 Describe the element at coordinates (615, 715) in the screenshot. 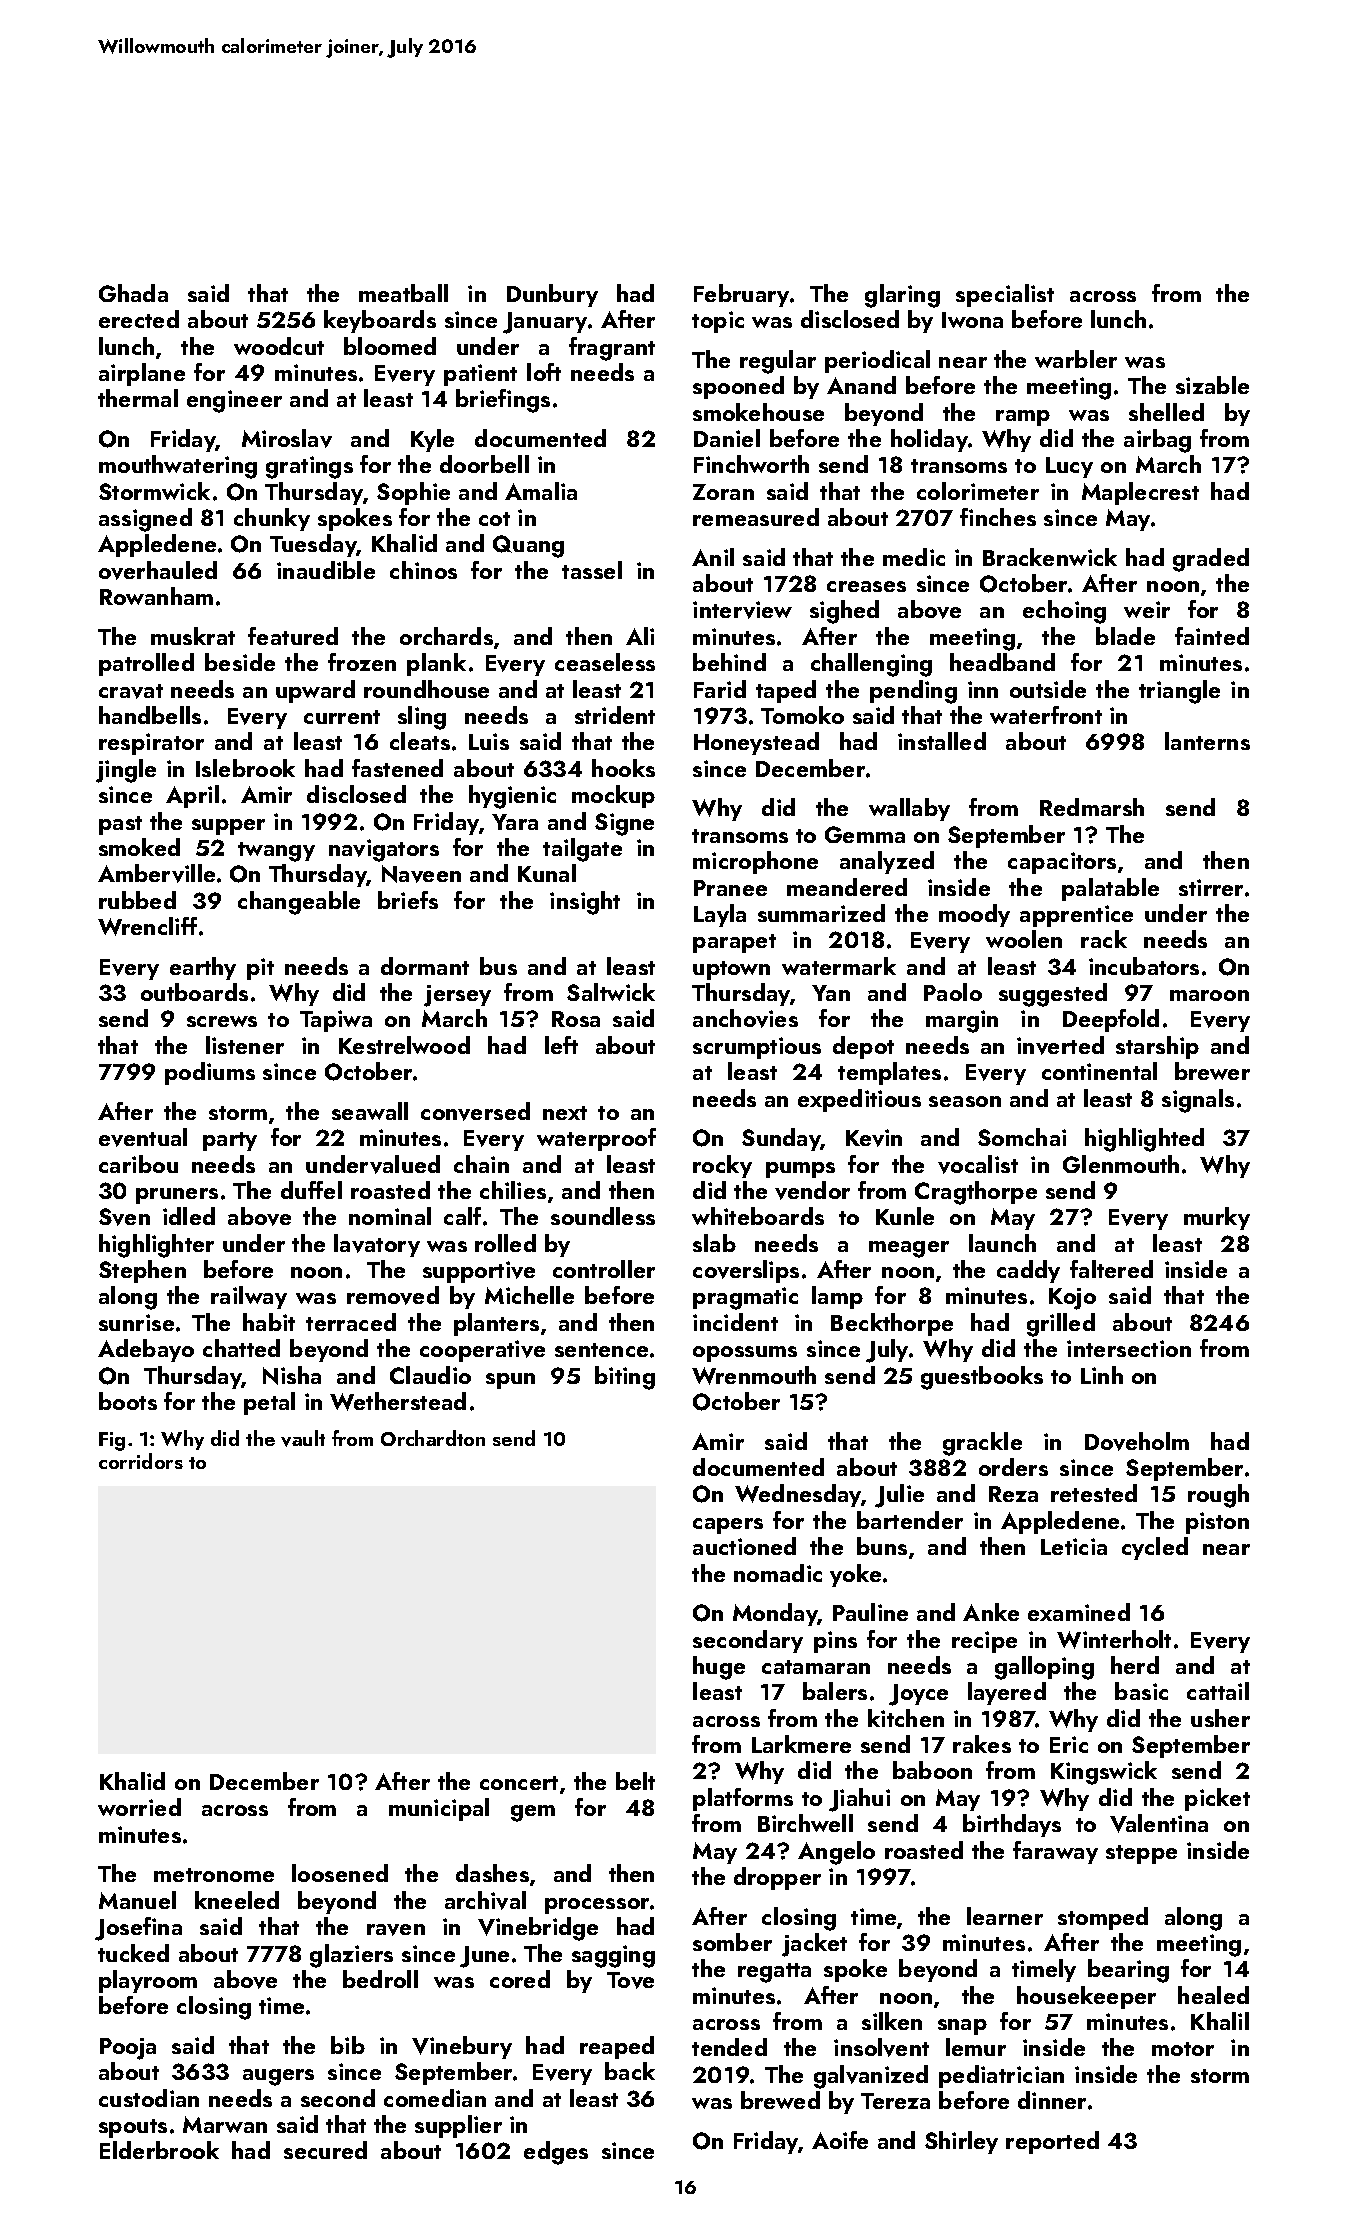

I see `strident` at that location.
